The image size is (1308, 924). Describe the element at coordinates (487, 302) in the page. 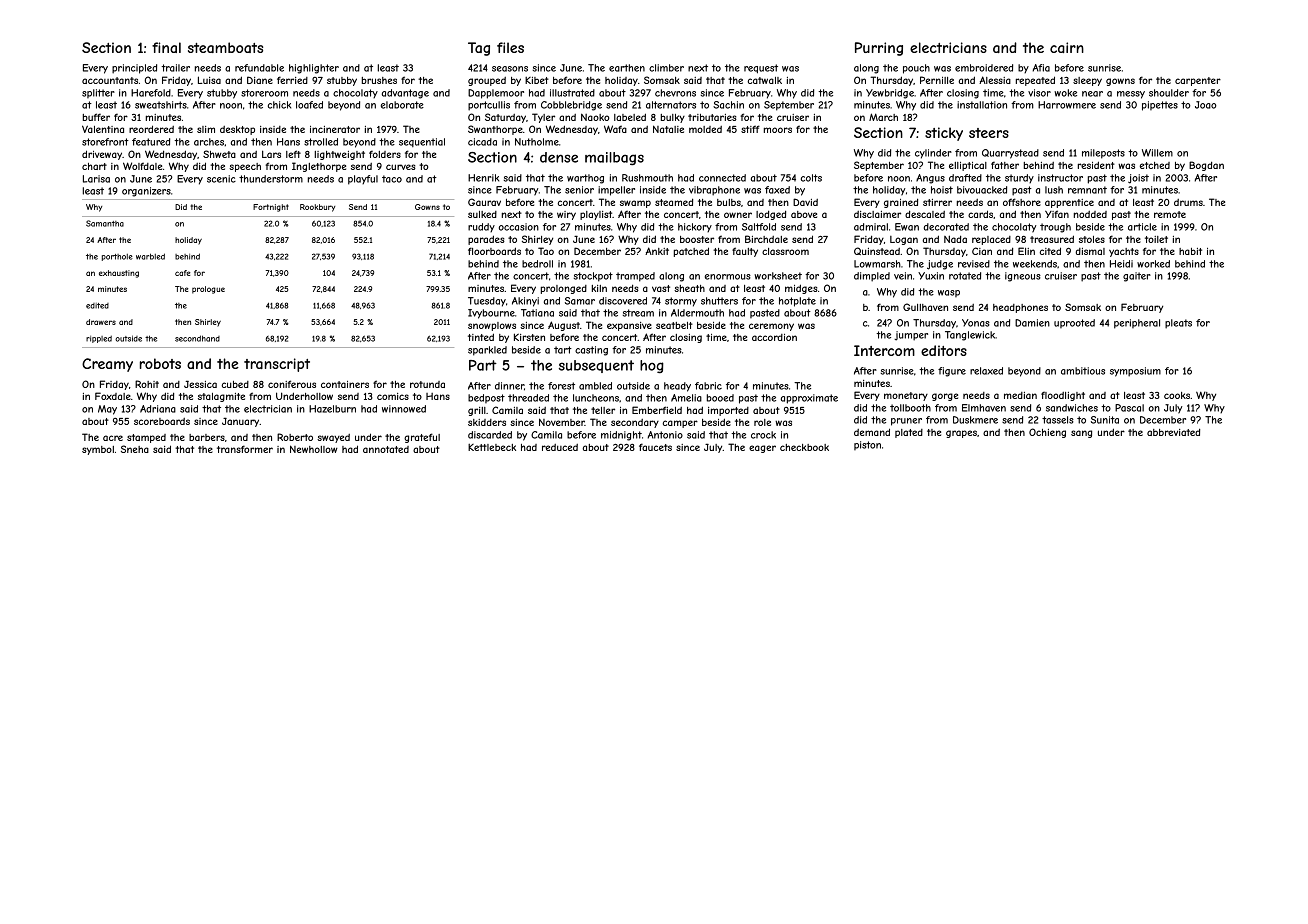

I see `Tuesday` at that location.
